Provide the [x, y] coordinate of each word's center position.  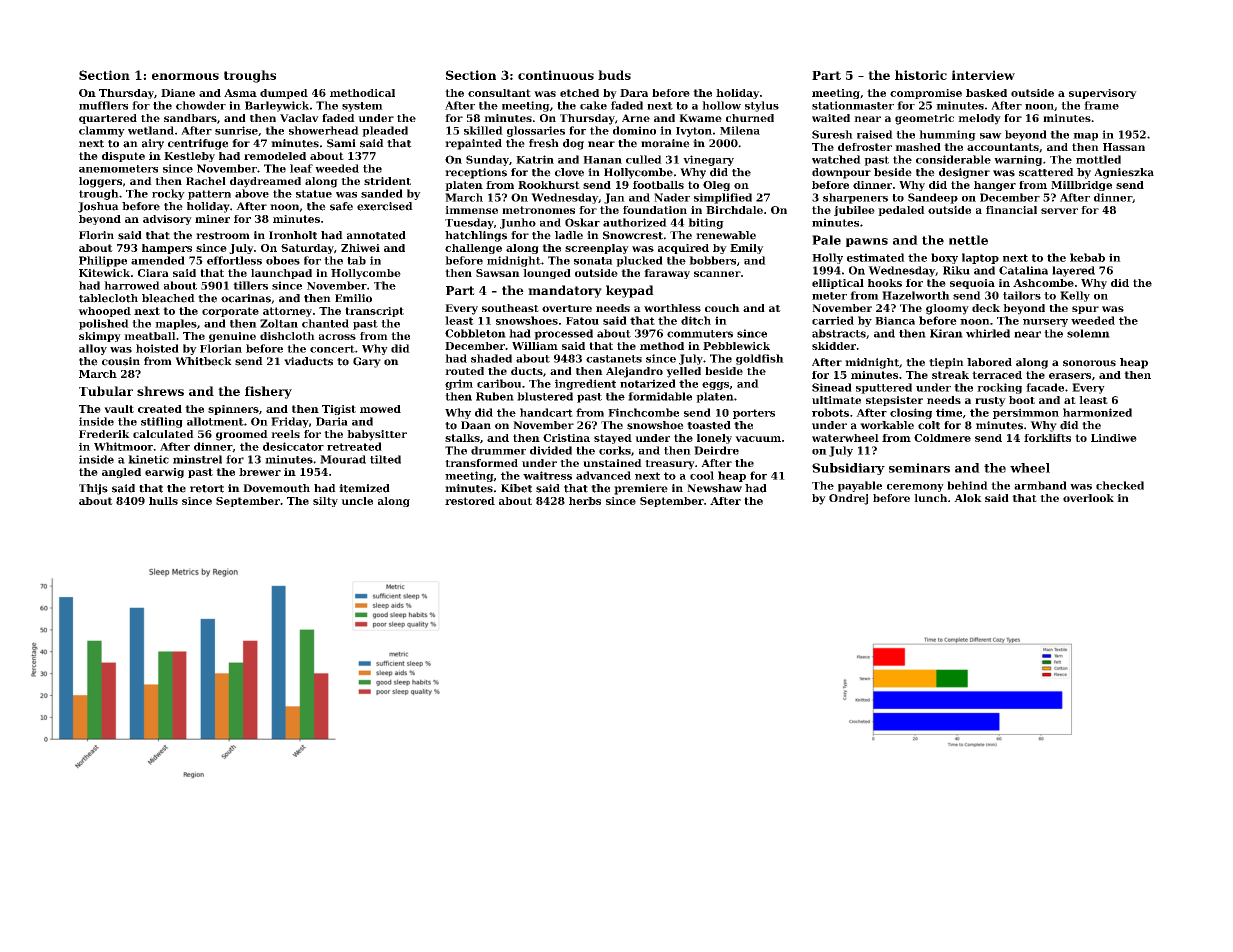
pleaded [385, 131]
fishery [268, 392]
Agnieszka [1124, 173]
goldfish [760, 359]
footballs [658, 185]
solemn [1088, 333]
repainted [473, 144]
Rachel [206, 181]
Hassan [1124, 147]
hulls [163, 501]
